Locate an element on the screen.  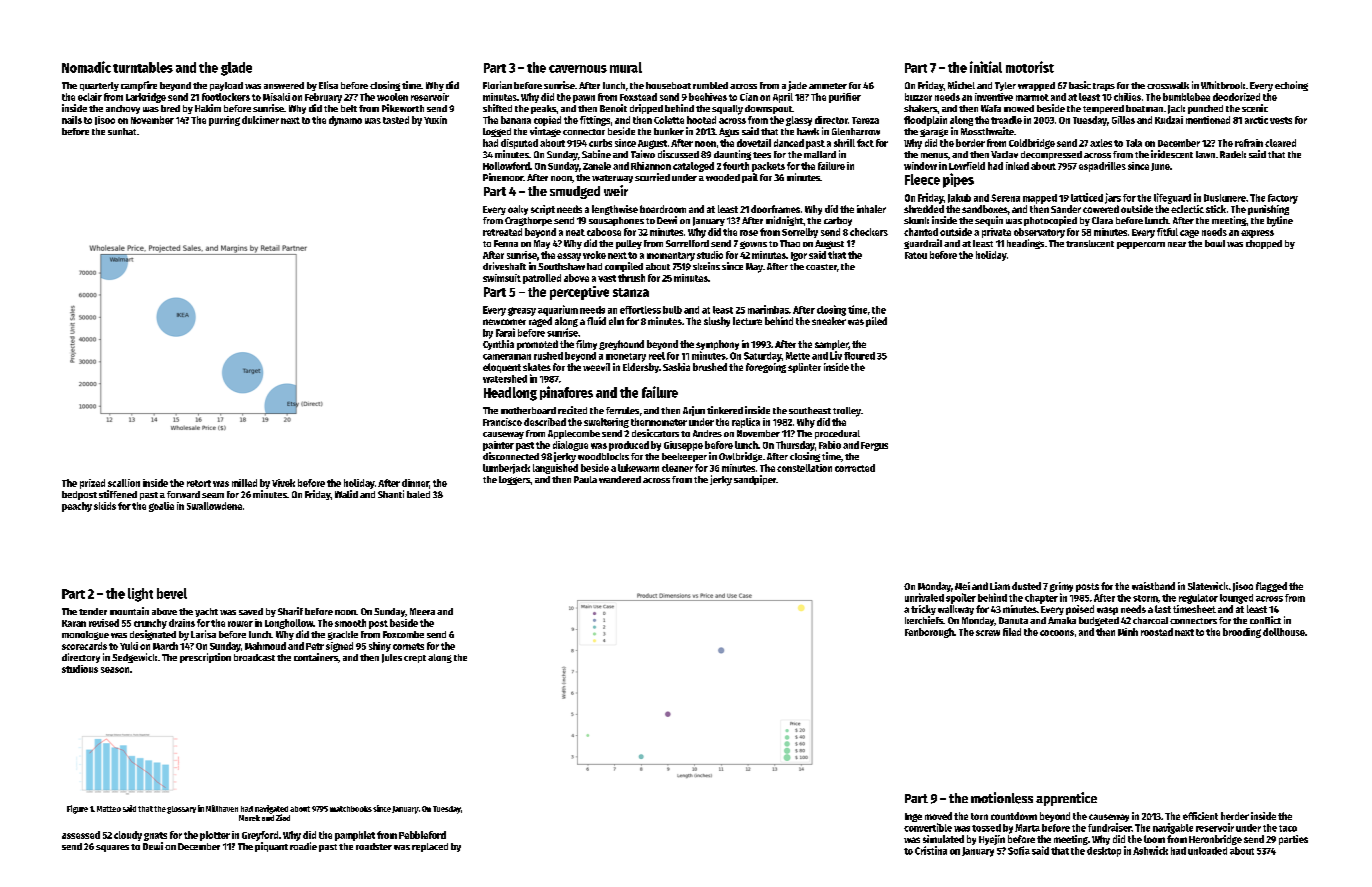
desktop is located at coordinates (1104, 852).
